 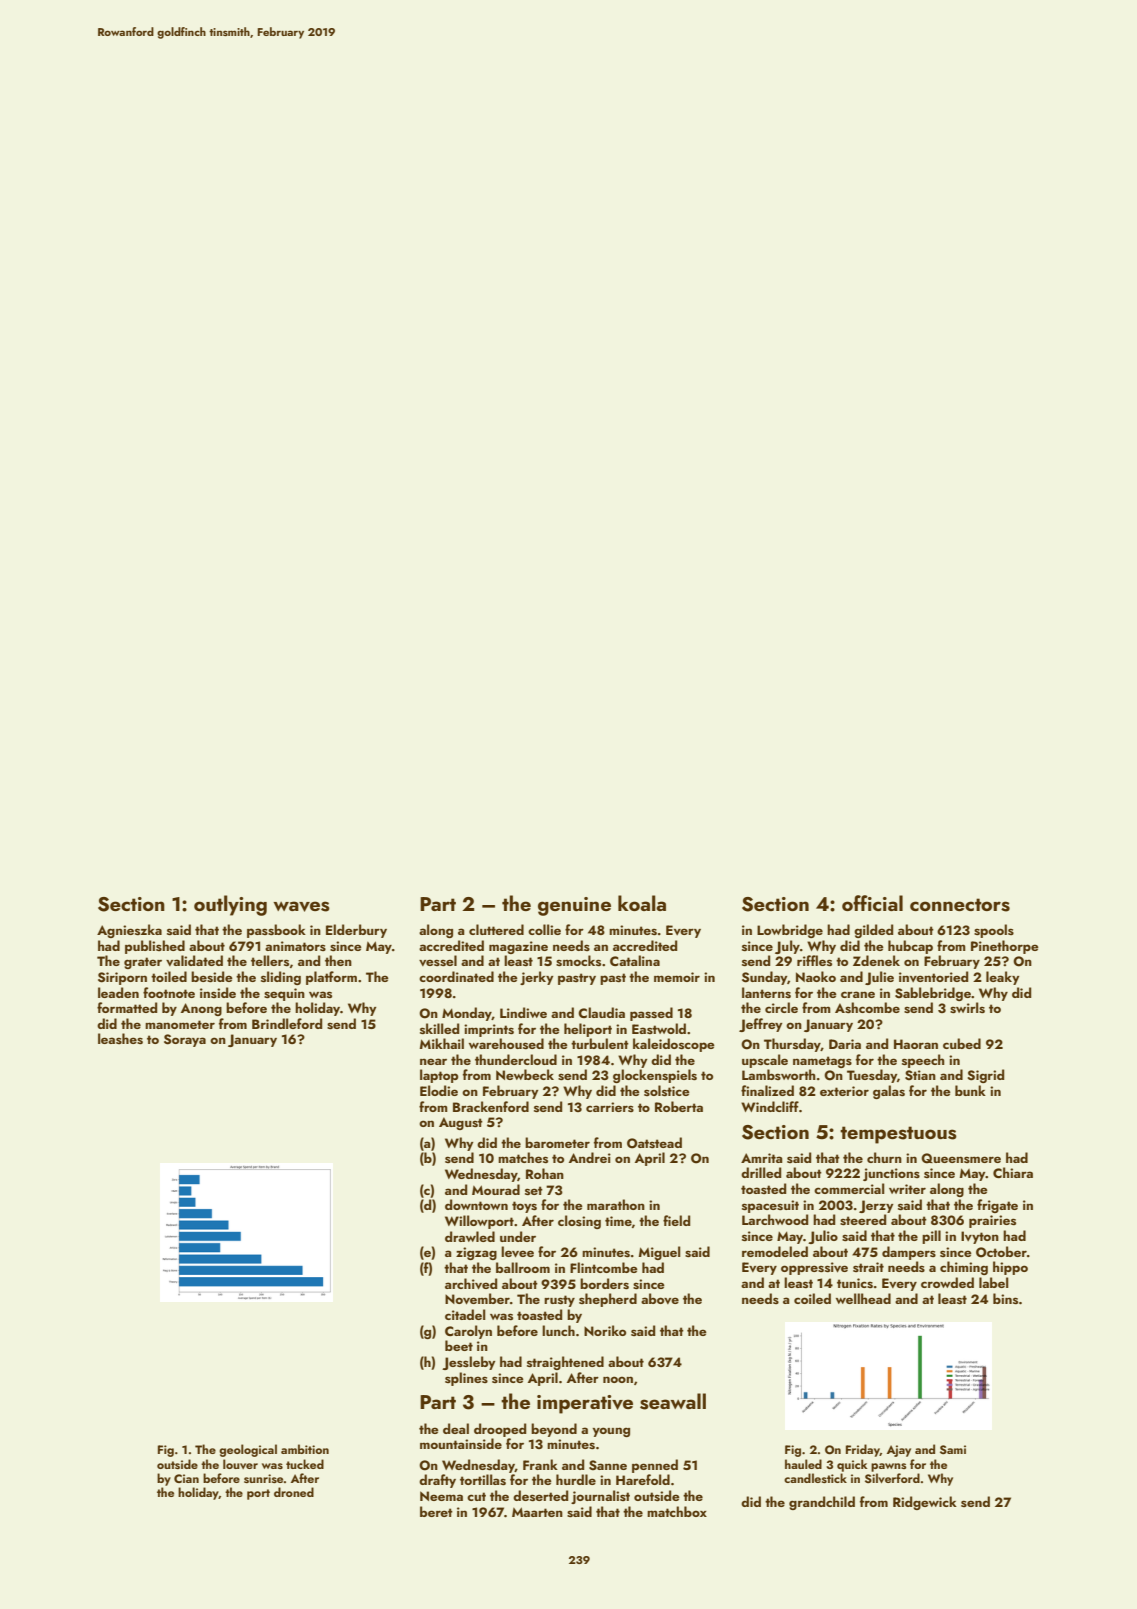 I want to click on frigate, so click(x=997, y=1206).
